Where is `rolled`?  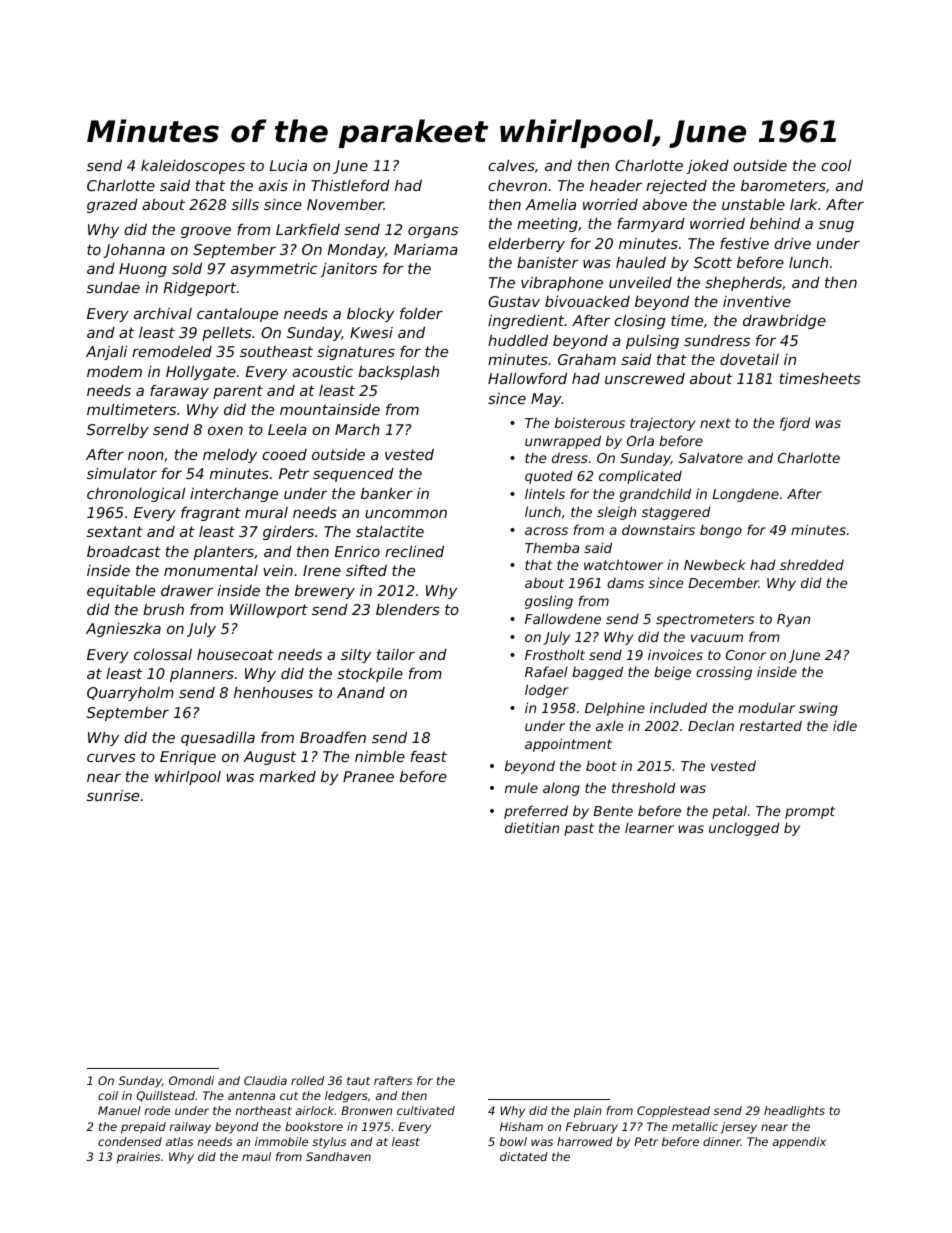
rolled is located at coordinates (307, 1080).
